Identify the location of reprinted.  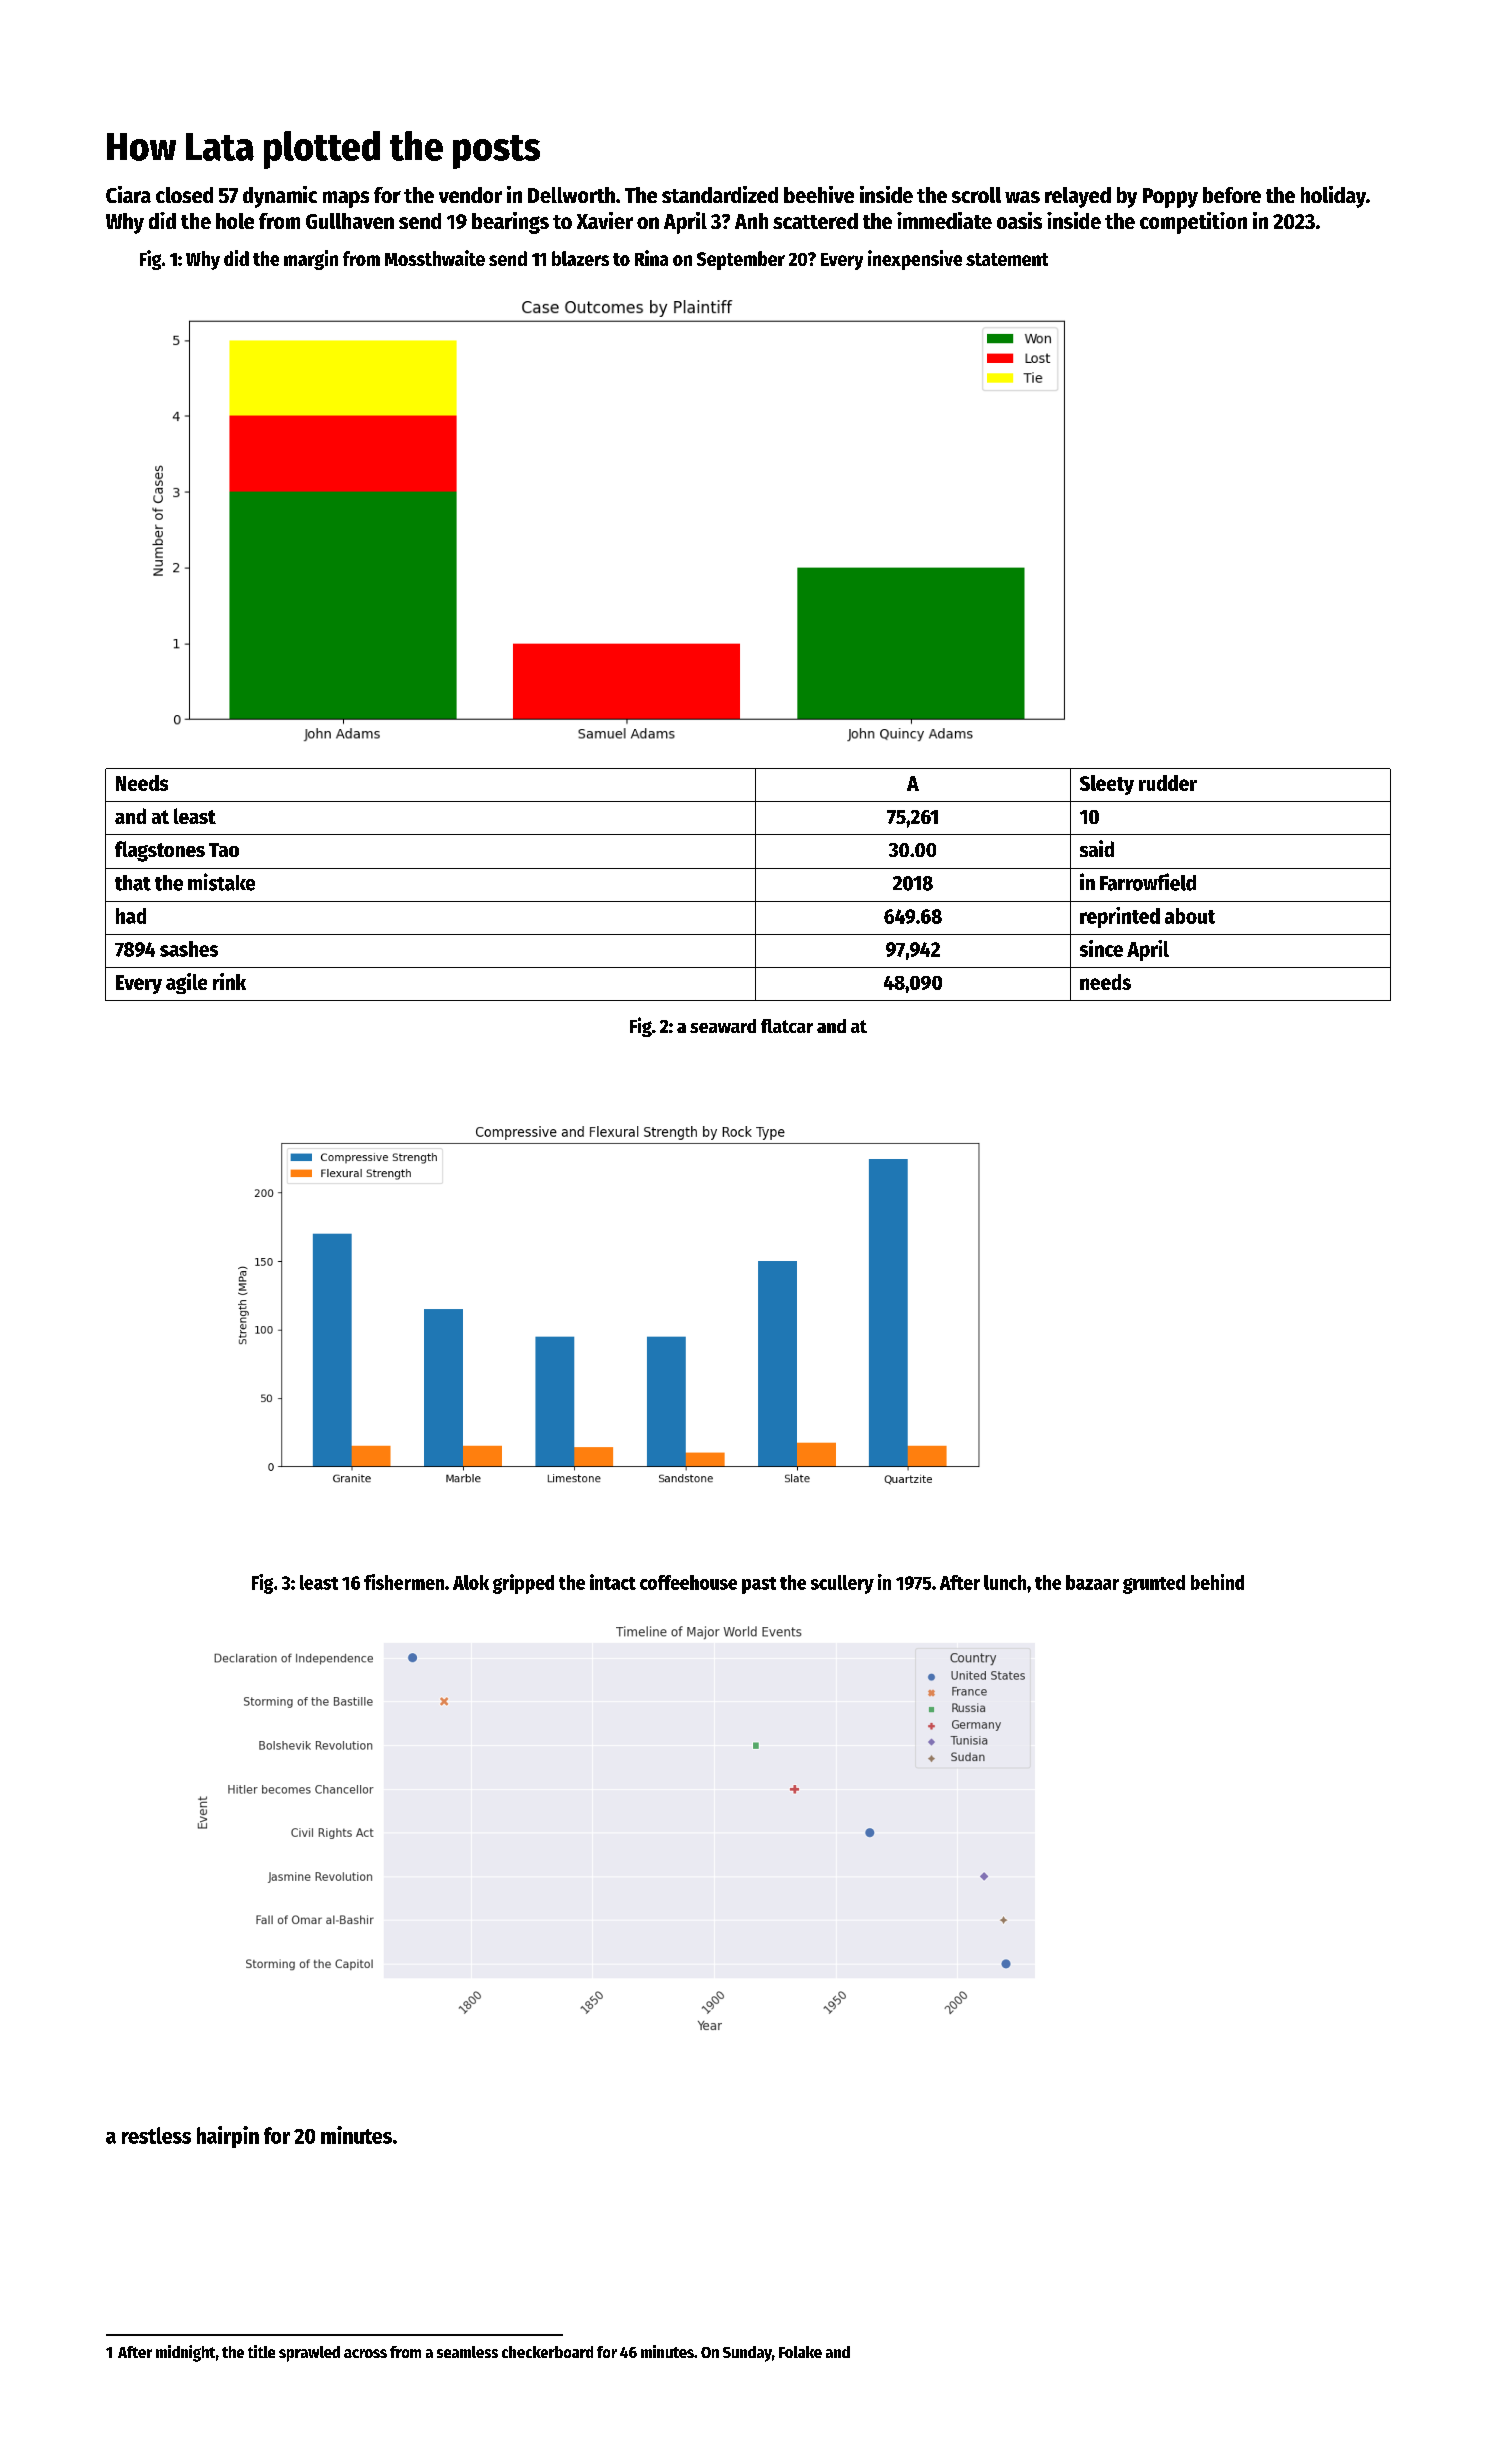
(1120, 917).
